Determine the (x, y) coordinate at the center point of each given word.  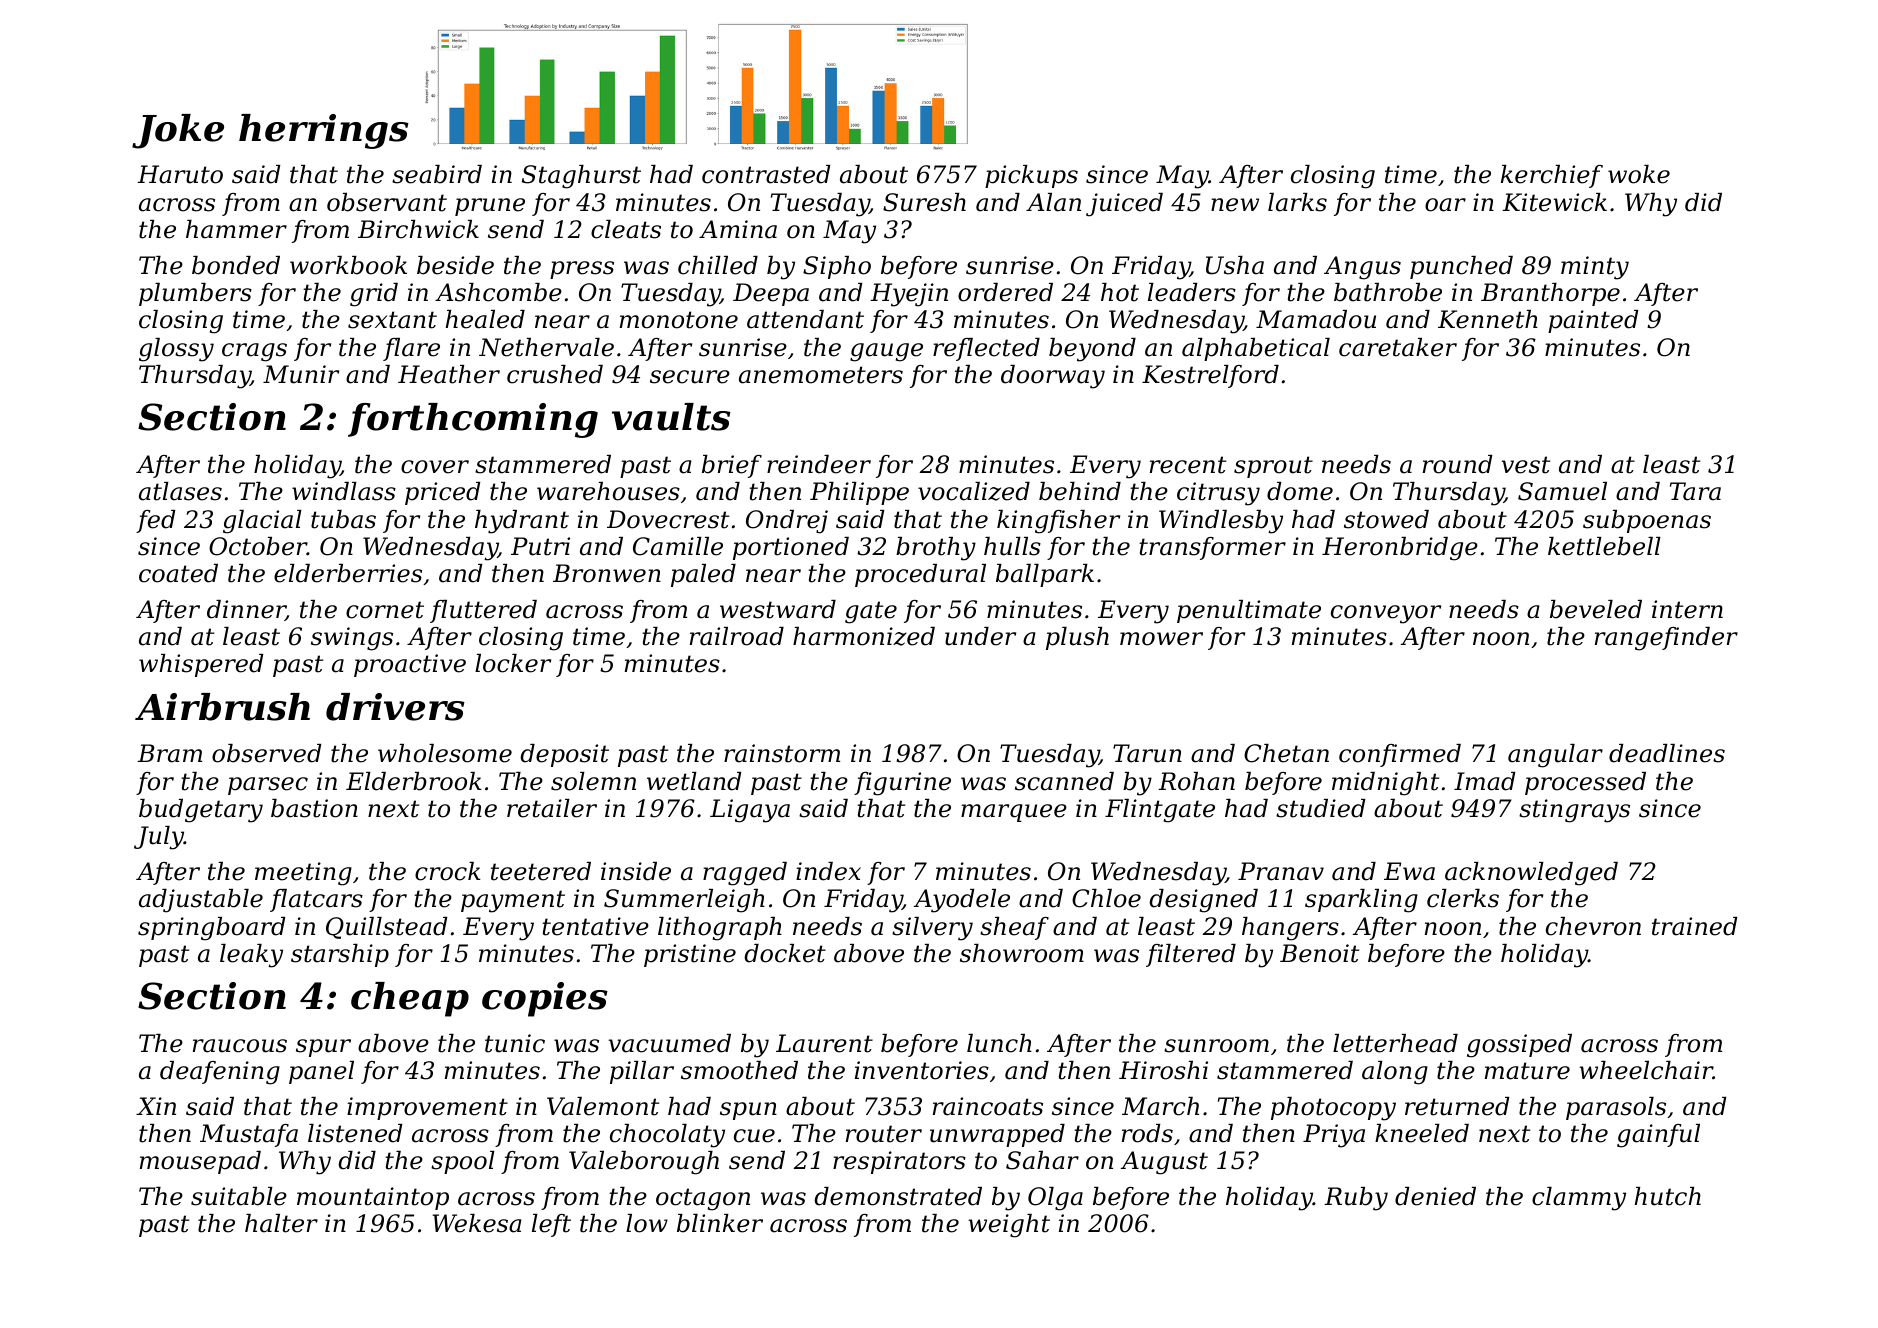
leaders (1192, 292)
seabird (437, 174)
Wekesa (477, 1223)
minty (1595, 268)
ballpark (1045, 575)
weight (1009, 1226)
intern (1687, 609)
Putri (540, 546)
